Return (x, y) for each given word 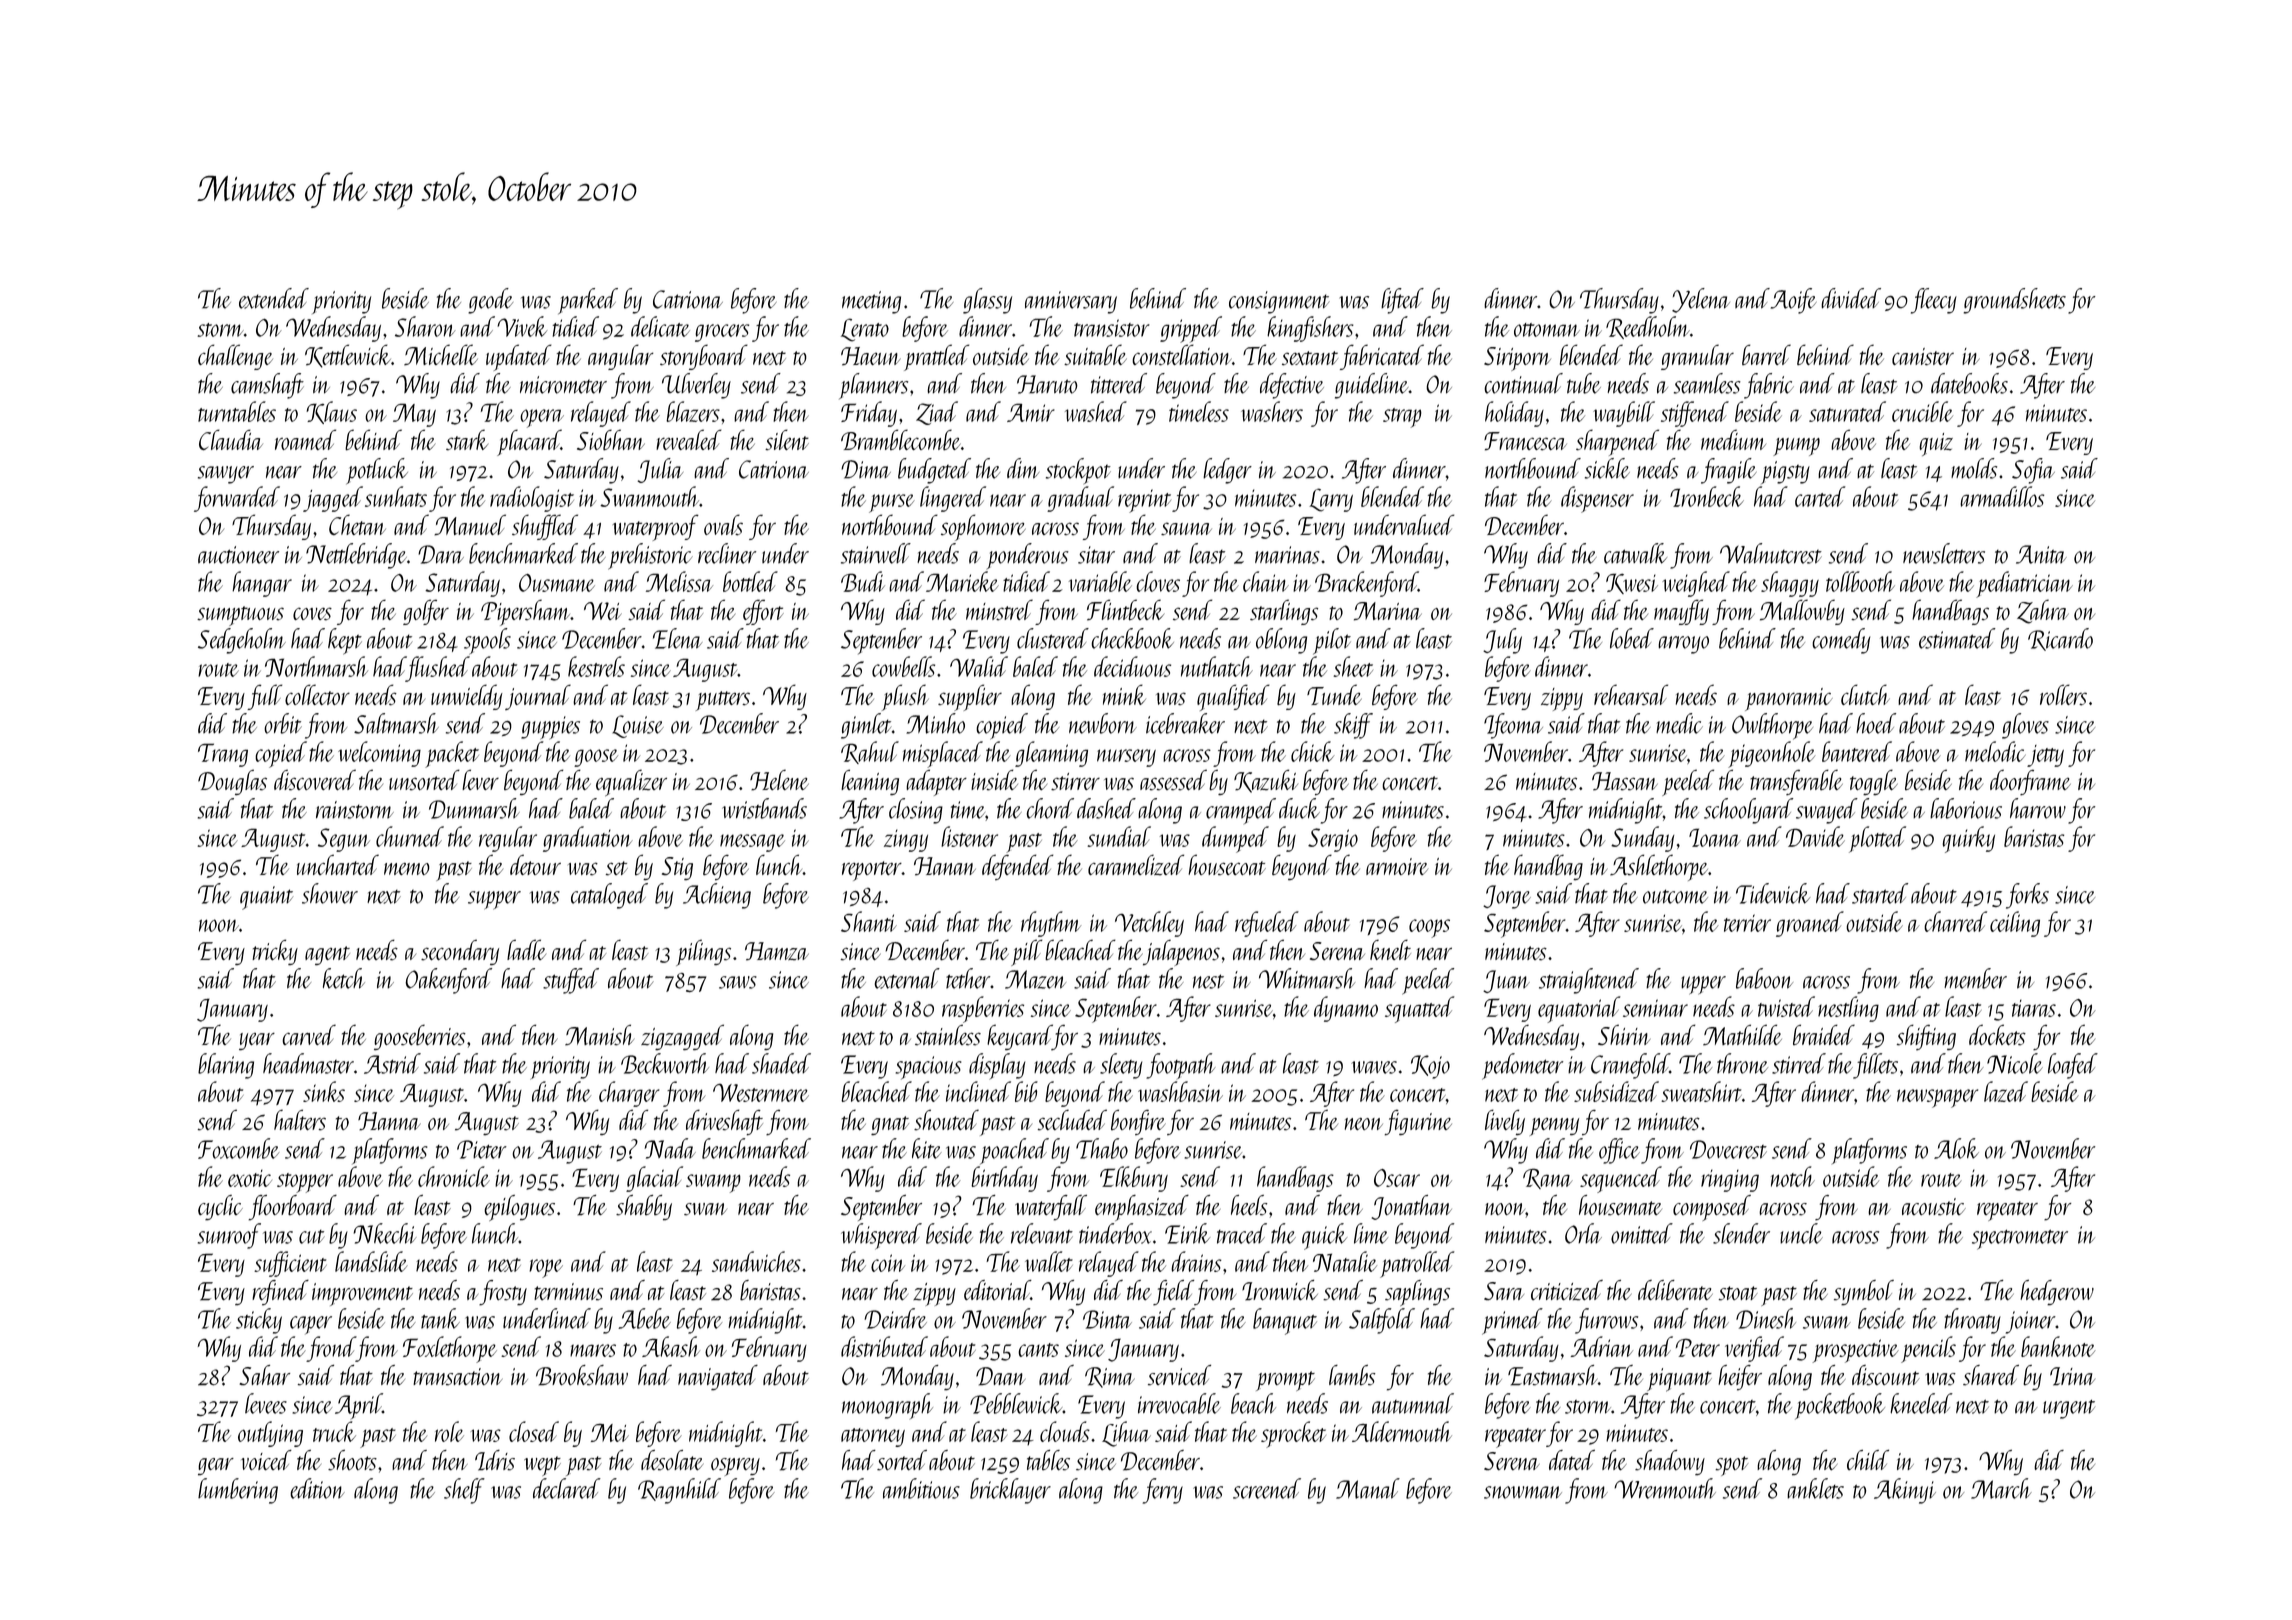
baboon (1764, 978)
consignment (1279, 302)
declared (567, 1488)
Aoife (1793, 301)
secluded (1072, 1120)
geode (490, 301)
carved (309, 1034)
